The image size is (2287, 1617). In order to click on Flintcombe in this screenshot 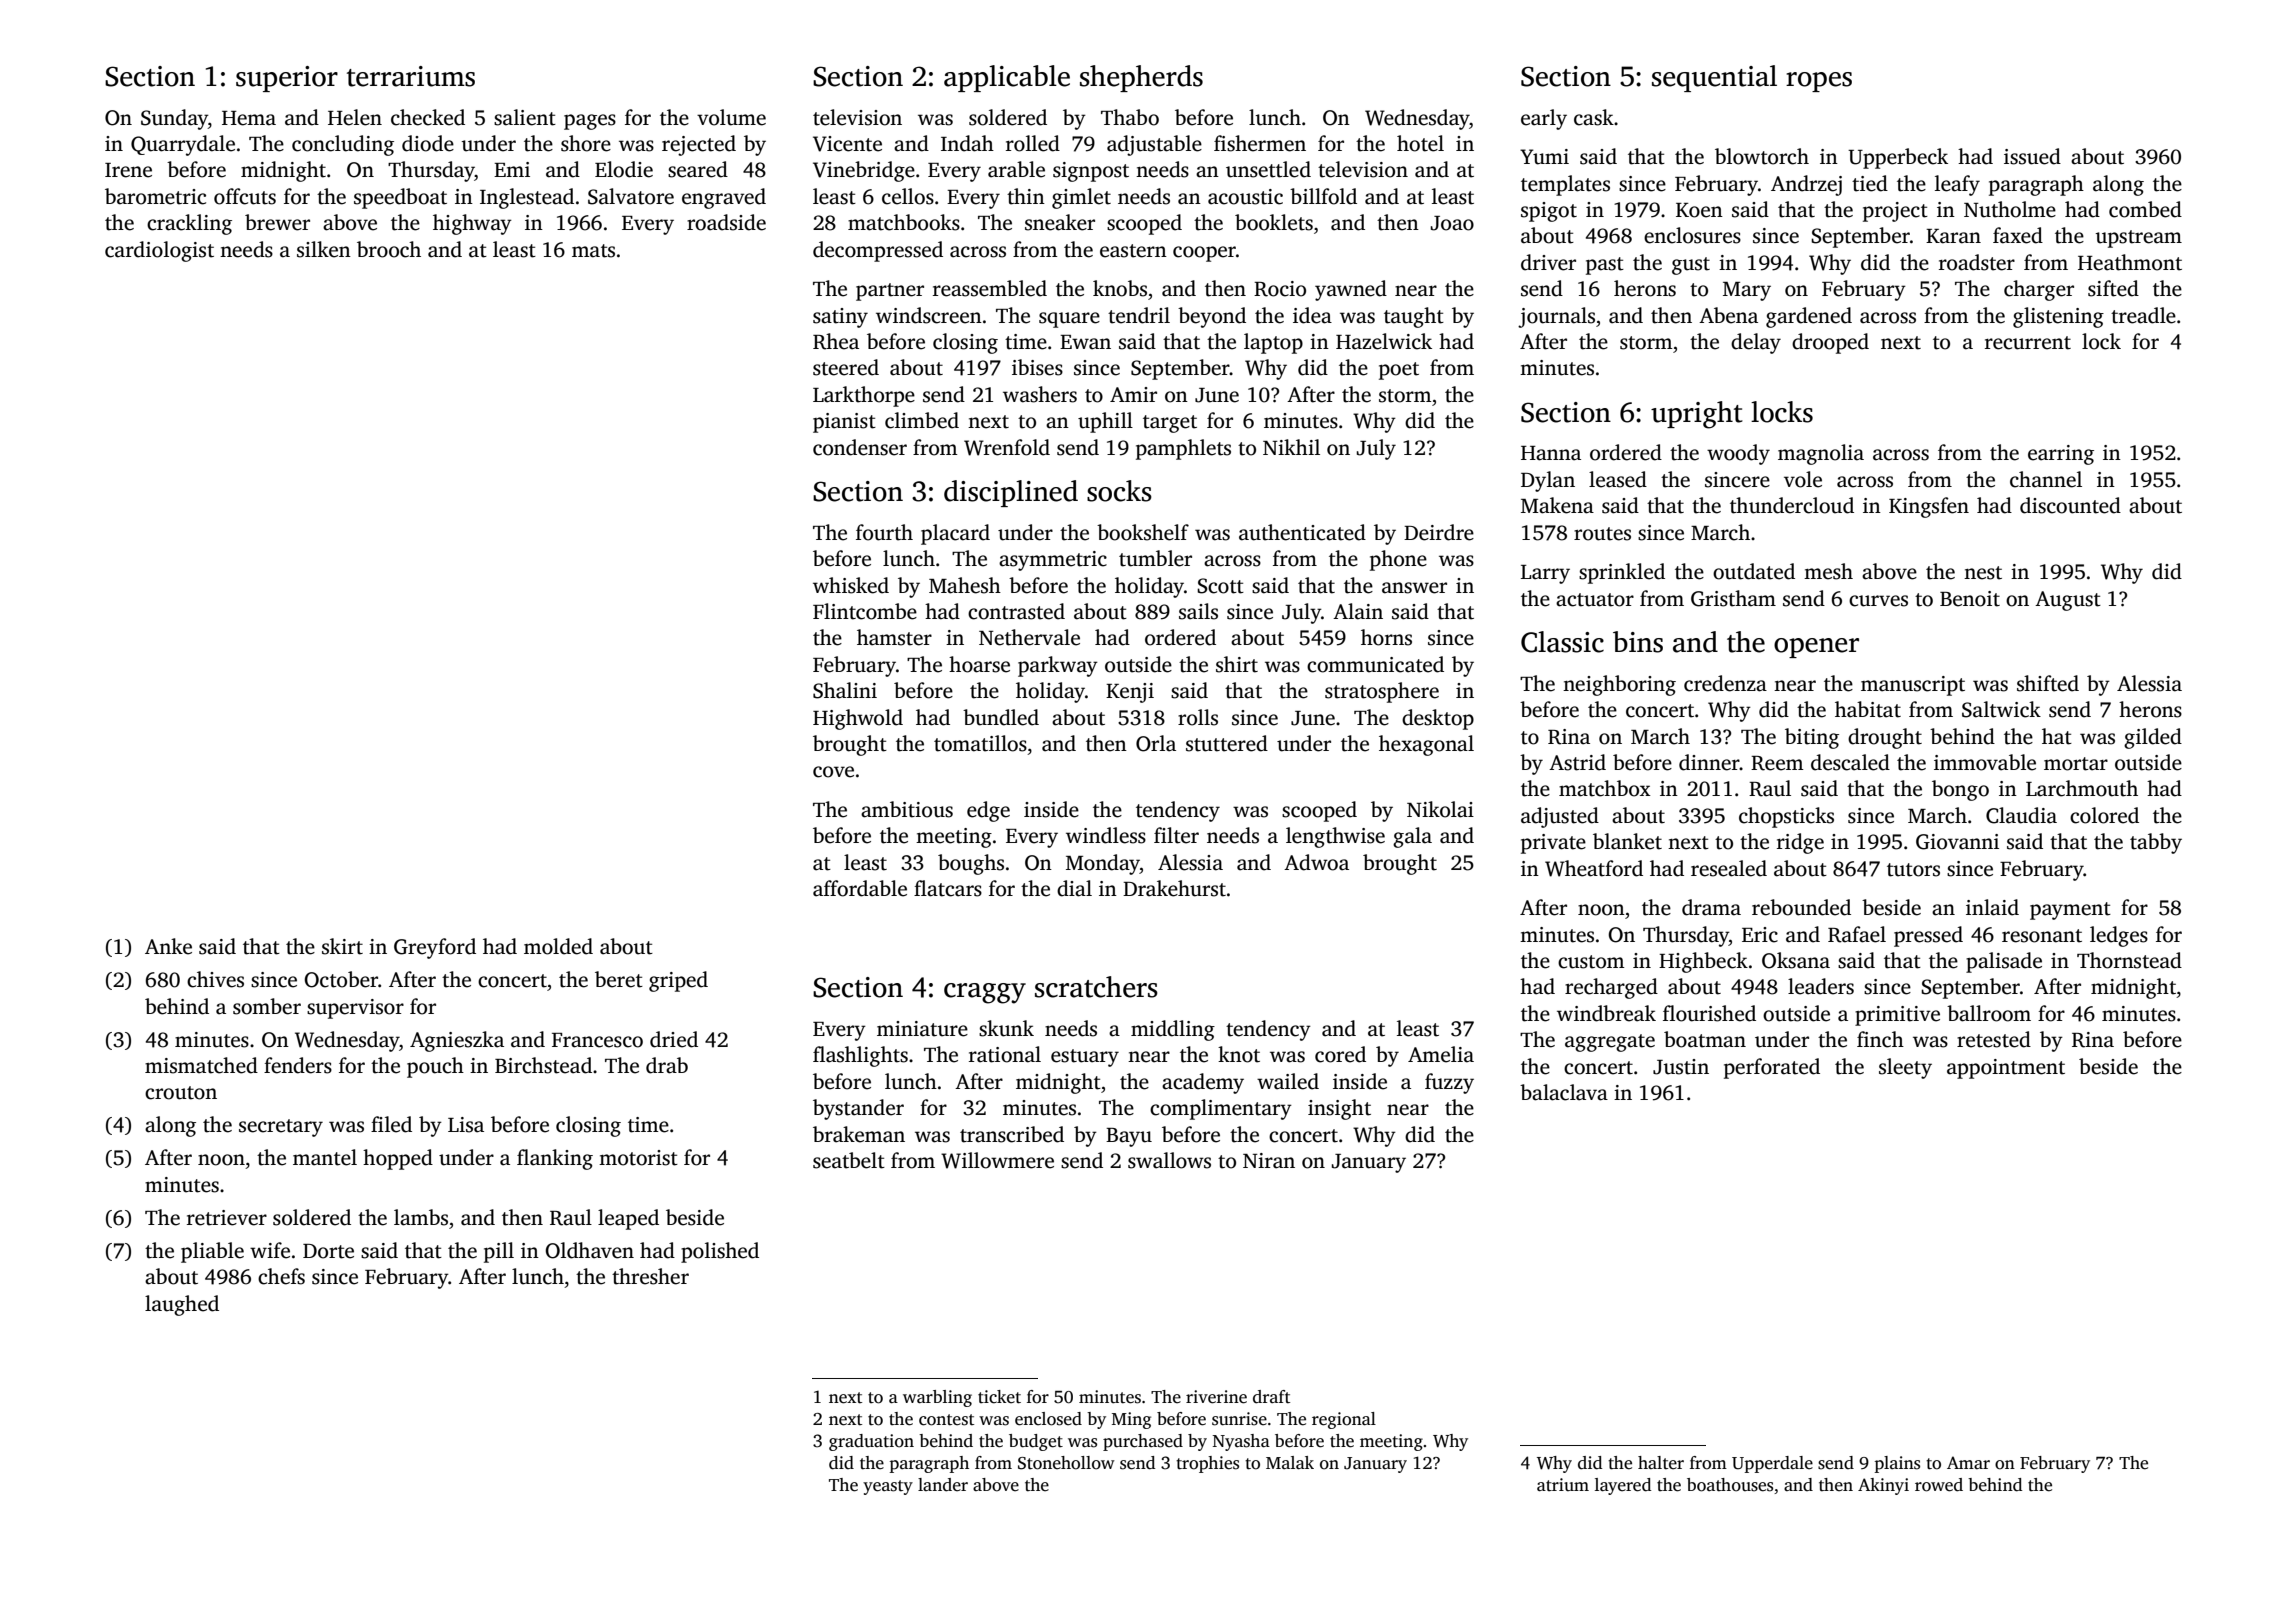, I will do `click(865, 611)`.
